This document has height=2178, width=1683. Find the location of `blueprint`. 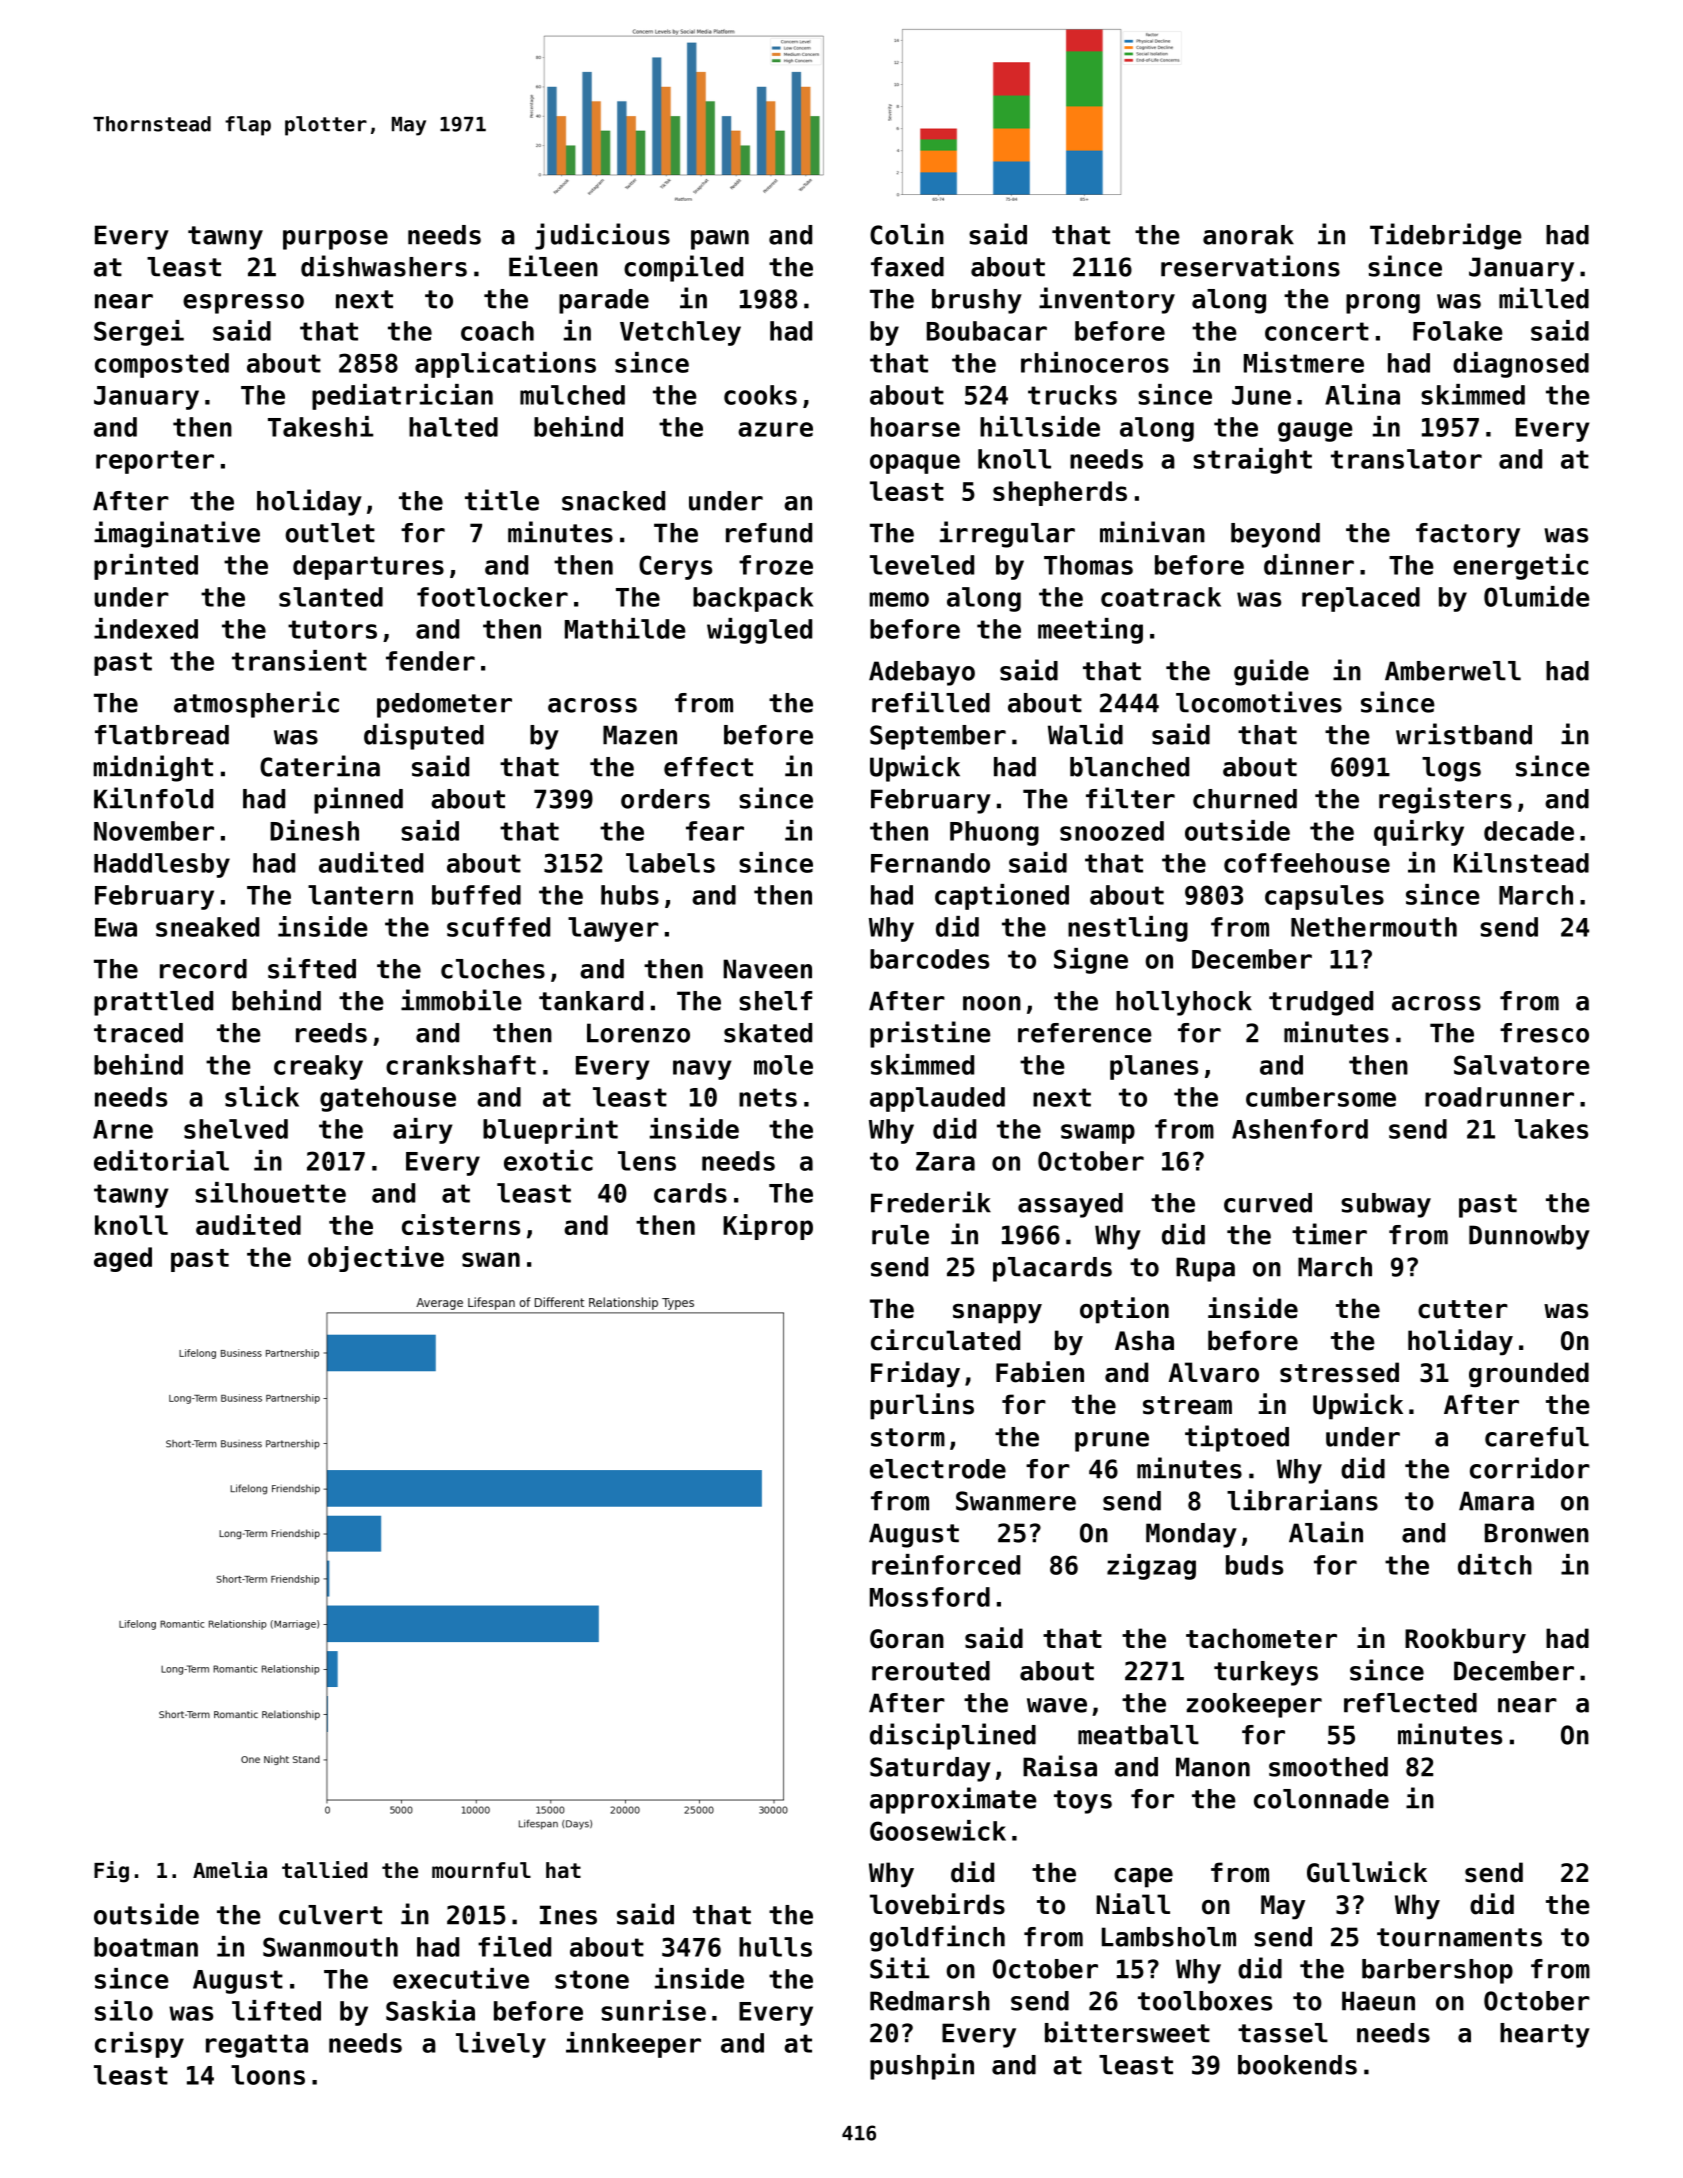

blueprint is located at coordinates (550, 1131).
